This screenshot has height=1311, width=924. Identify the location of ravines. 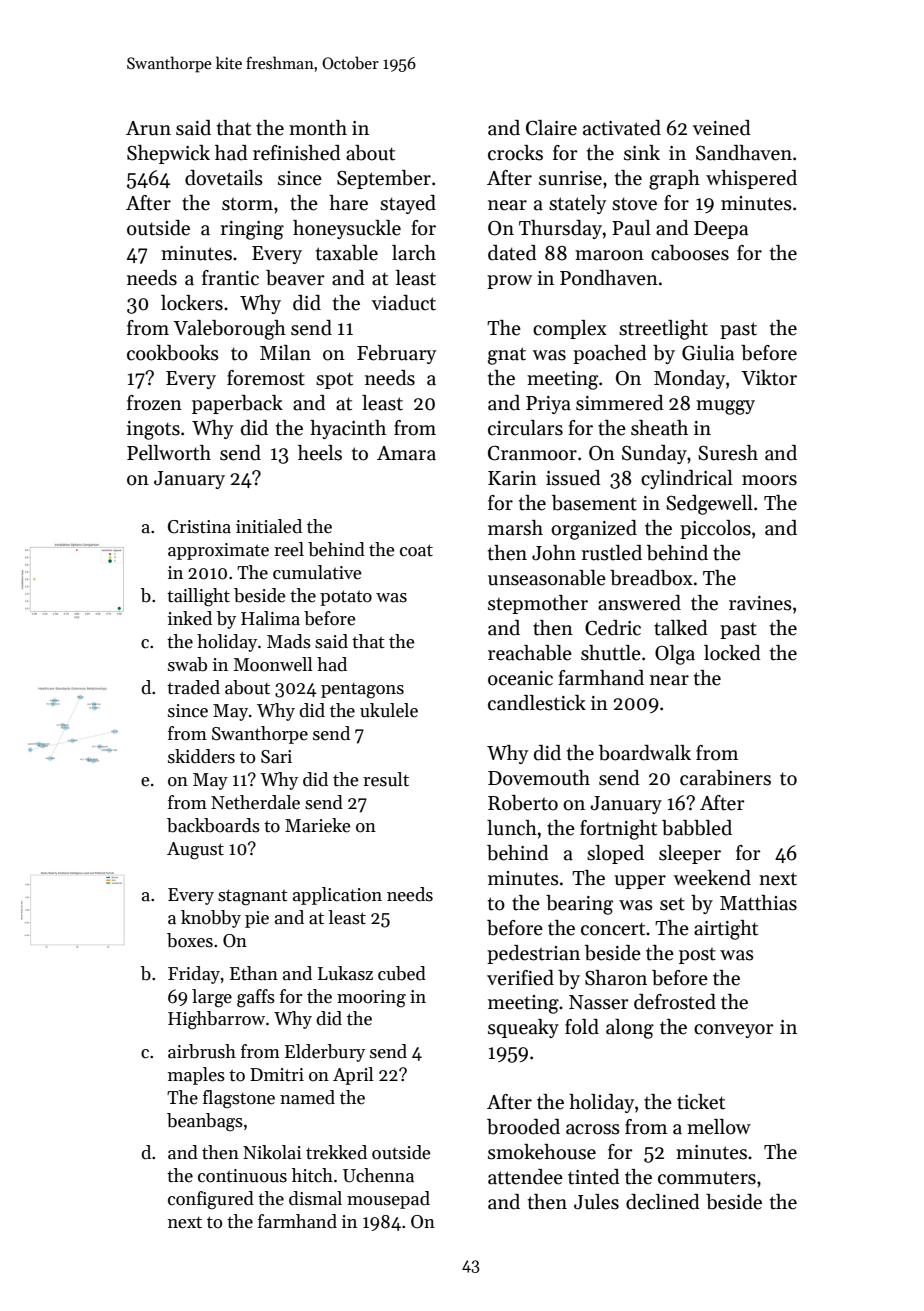
(760, 603).
